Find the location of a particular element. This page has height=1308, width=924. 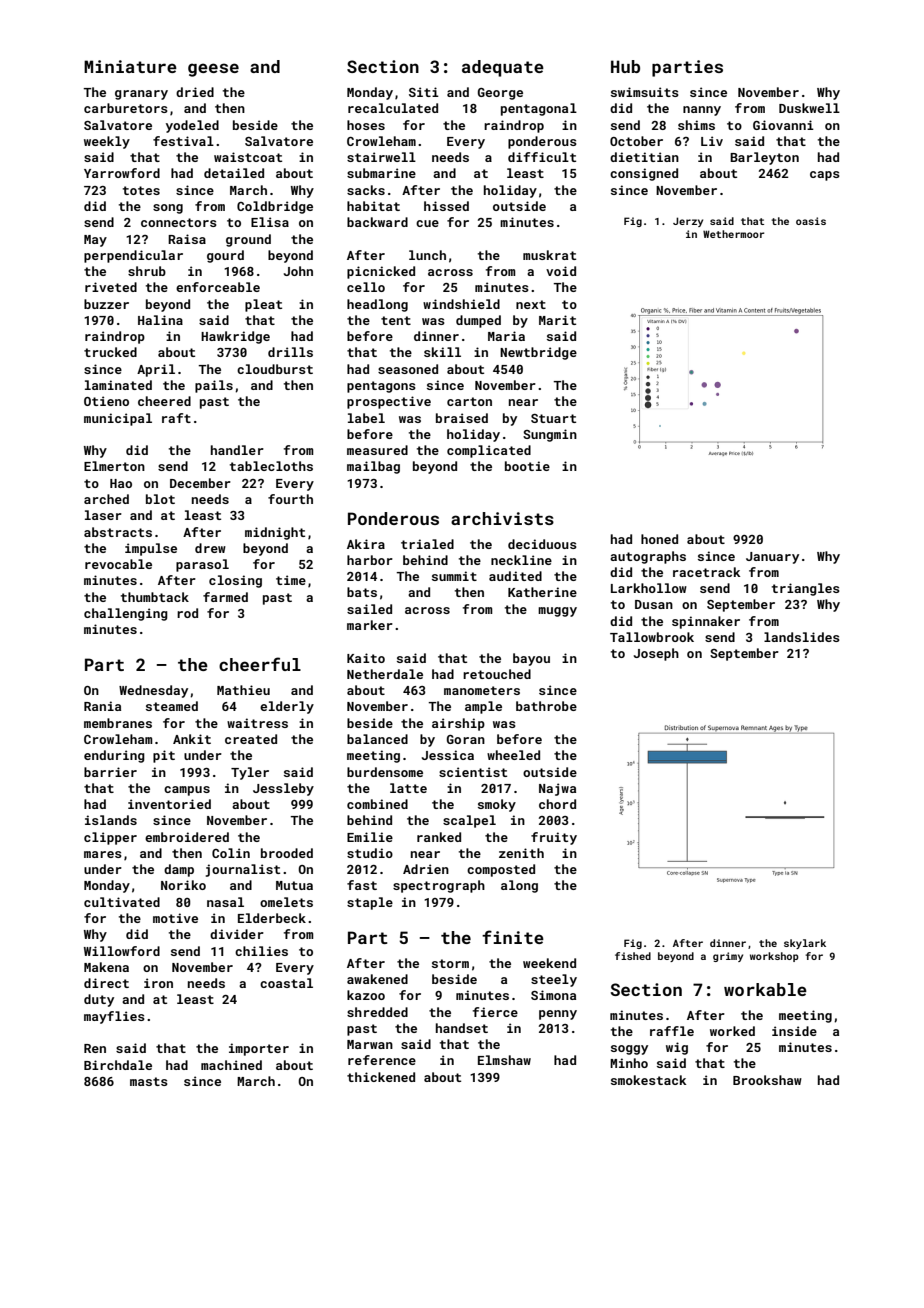

Elmerton is located at coordinates (114, 466).
